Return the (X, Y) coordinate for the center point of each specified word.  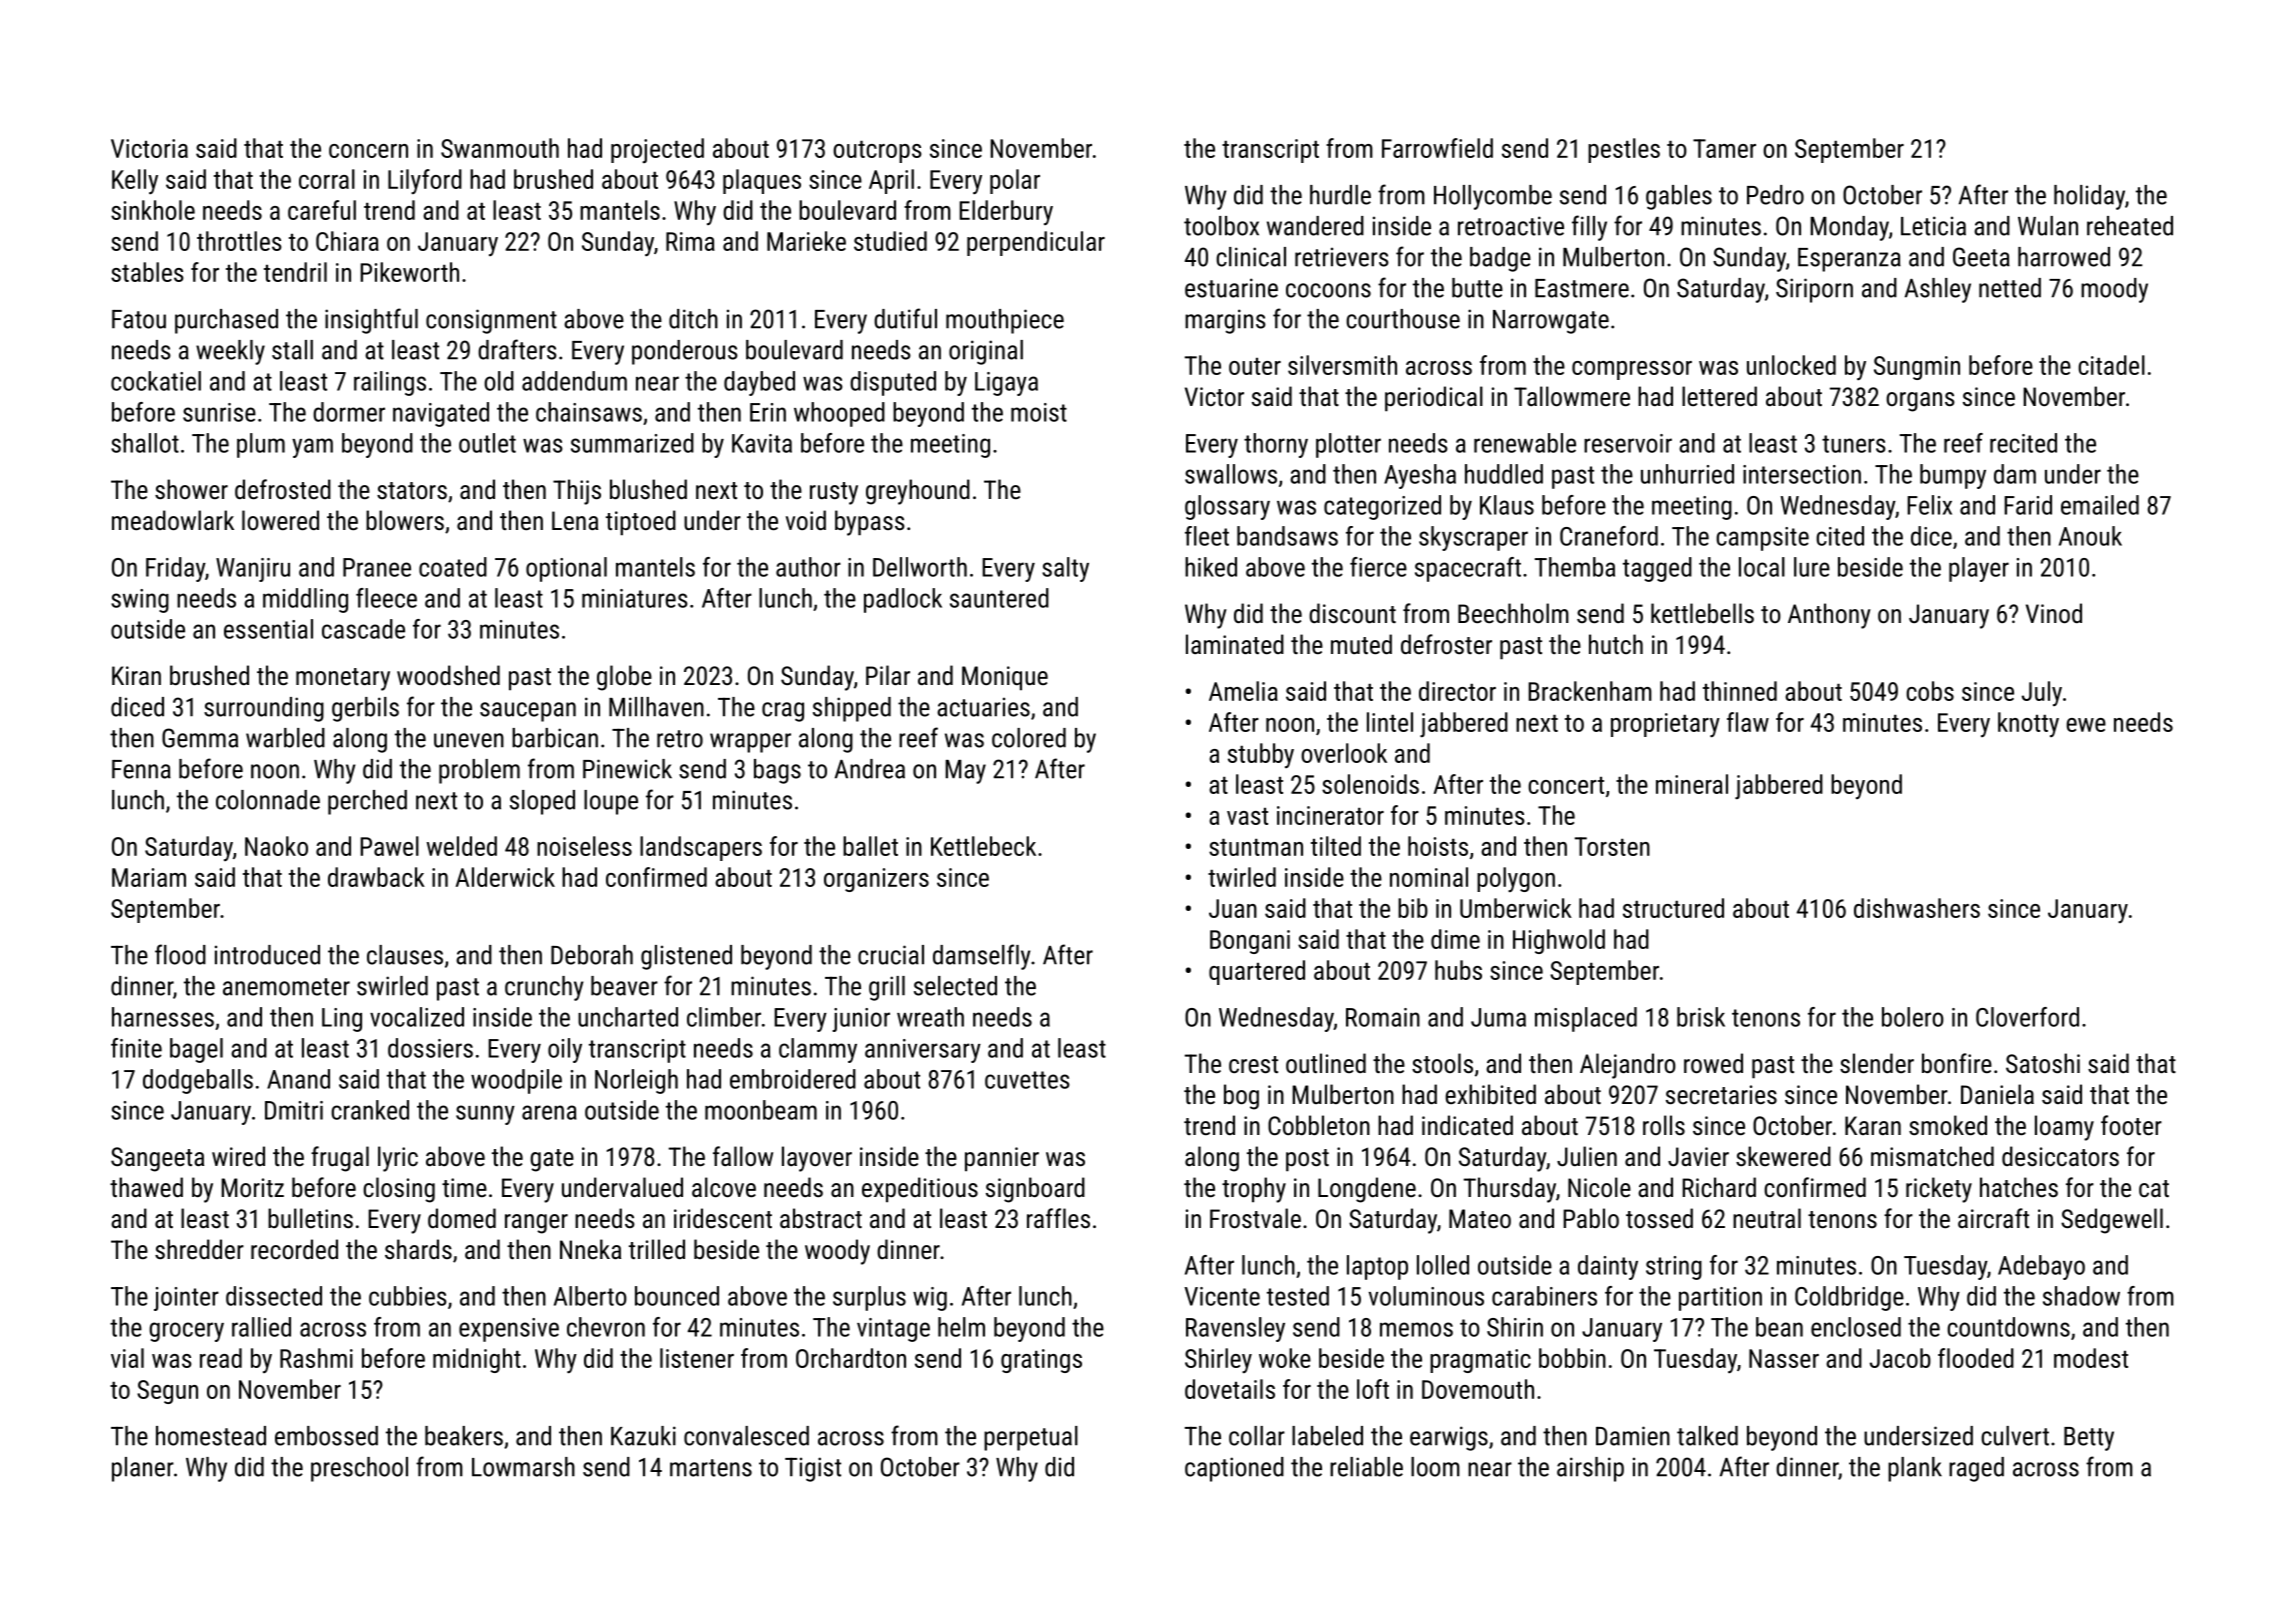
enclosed (1856, 1327)
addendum (574, 381)
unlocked (1791, 365)
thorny (1276, 445)
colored (1029, 738)
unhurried (1687, 474)
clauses (405, 955)
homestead (211, 1436)
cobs (1930, 691)
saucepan (528, 712)
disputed (893, 383)
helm (961, 1327)
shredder (199, 1249)
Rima (690, 241)
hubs (1458, 970)
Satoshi (2043, 1063)
